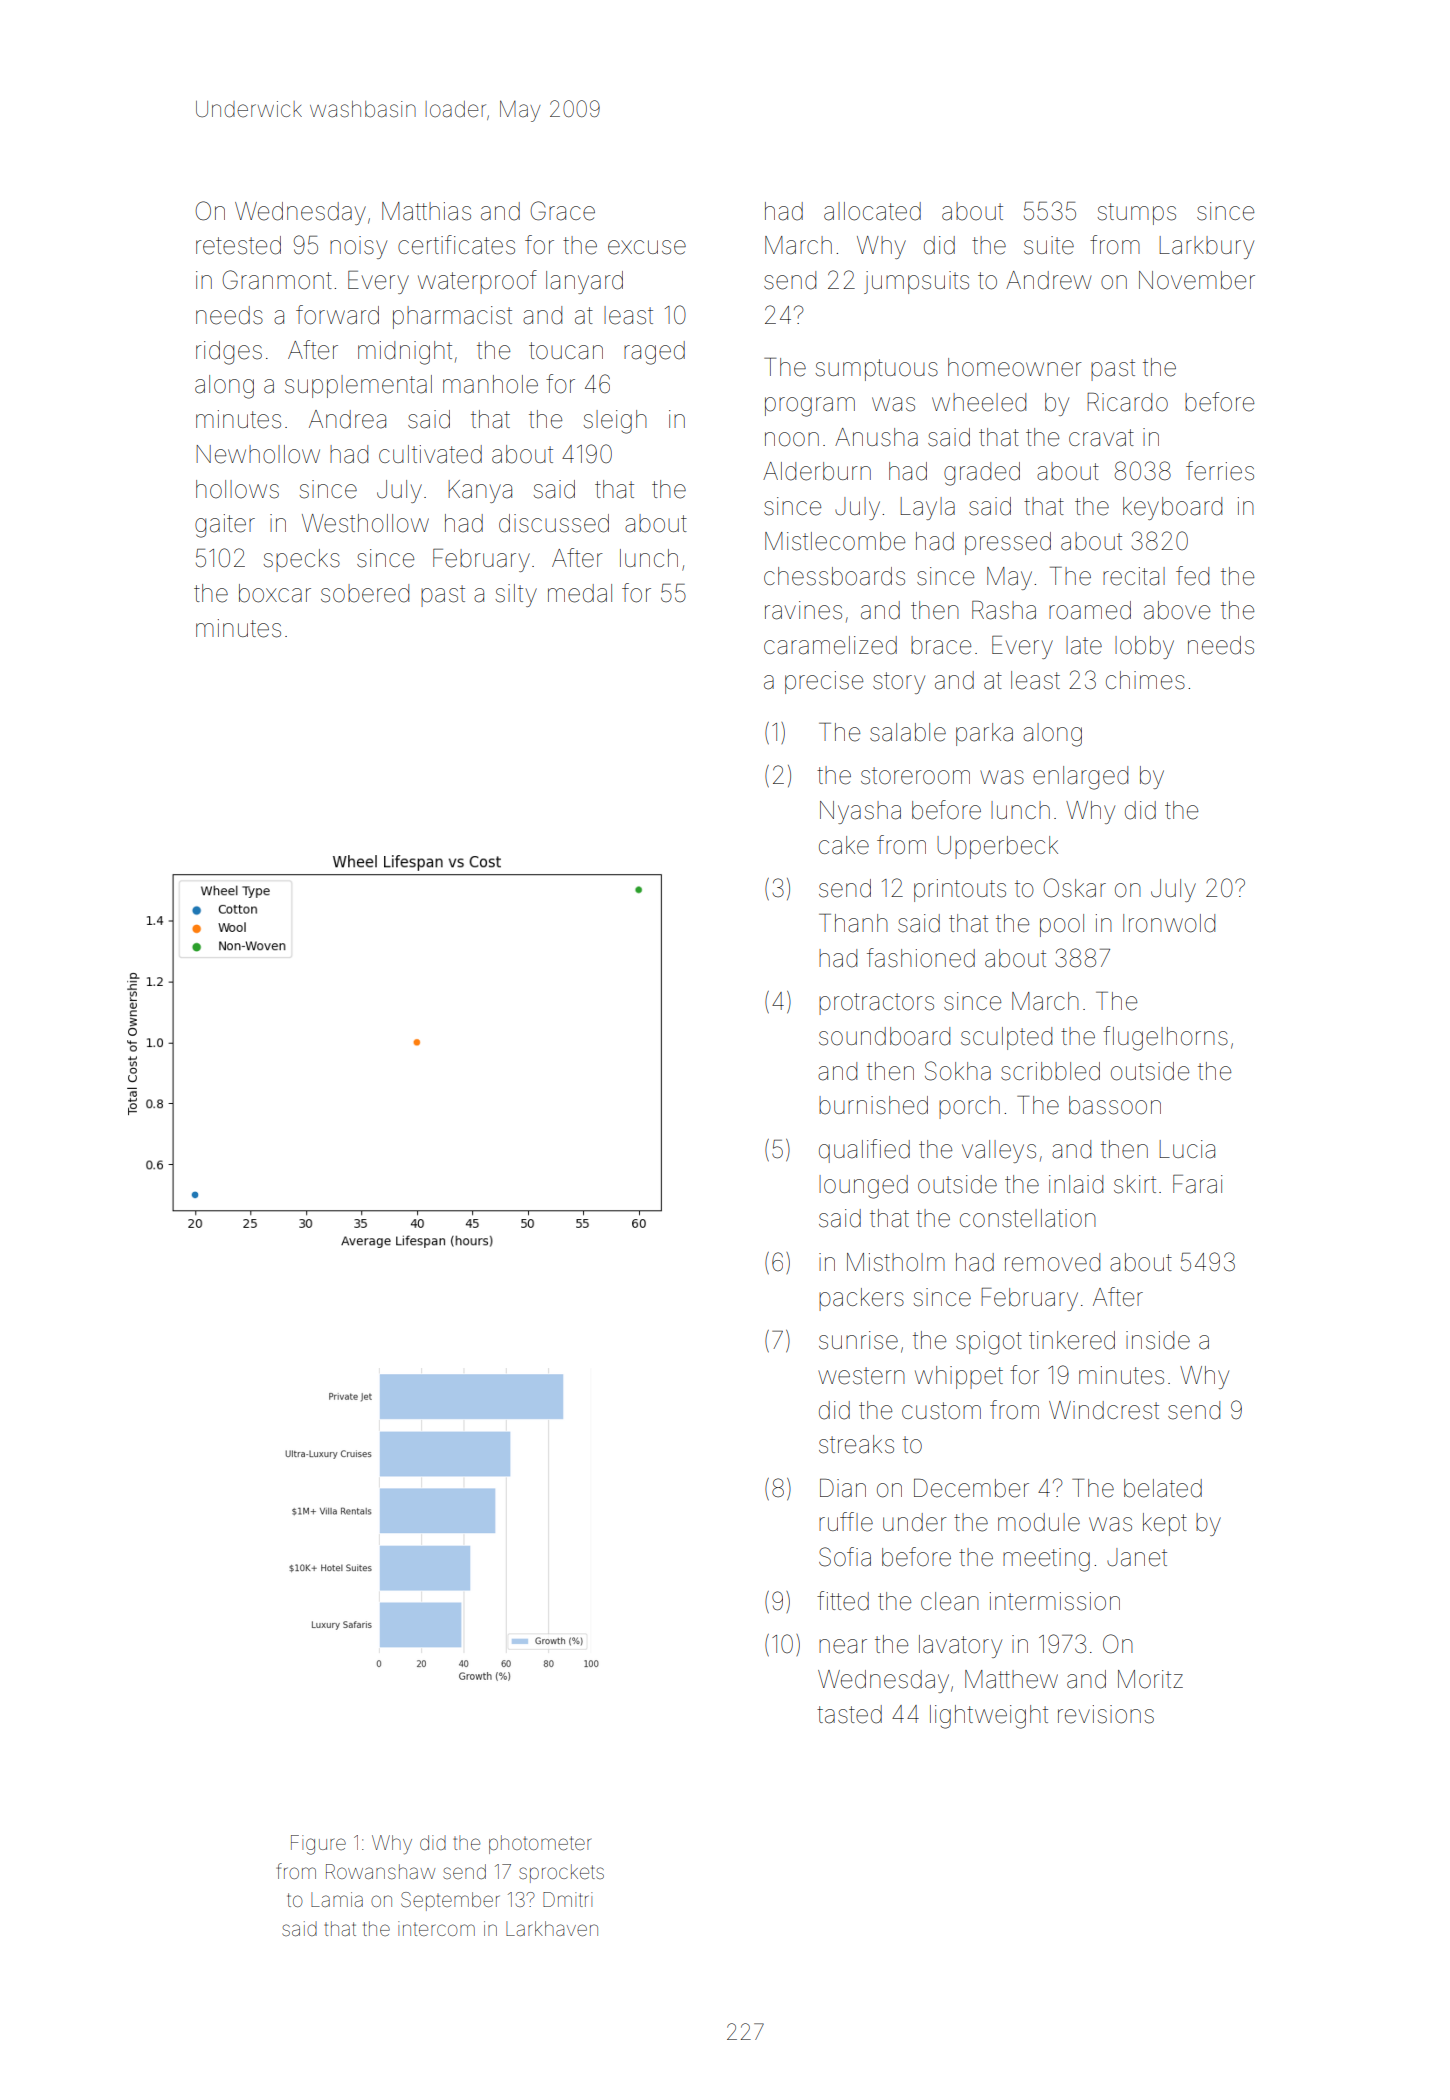  I want to click on Ironwold, so click(1169, 923).
